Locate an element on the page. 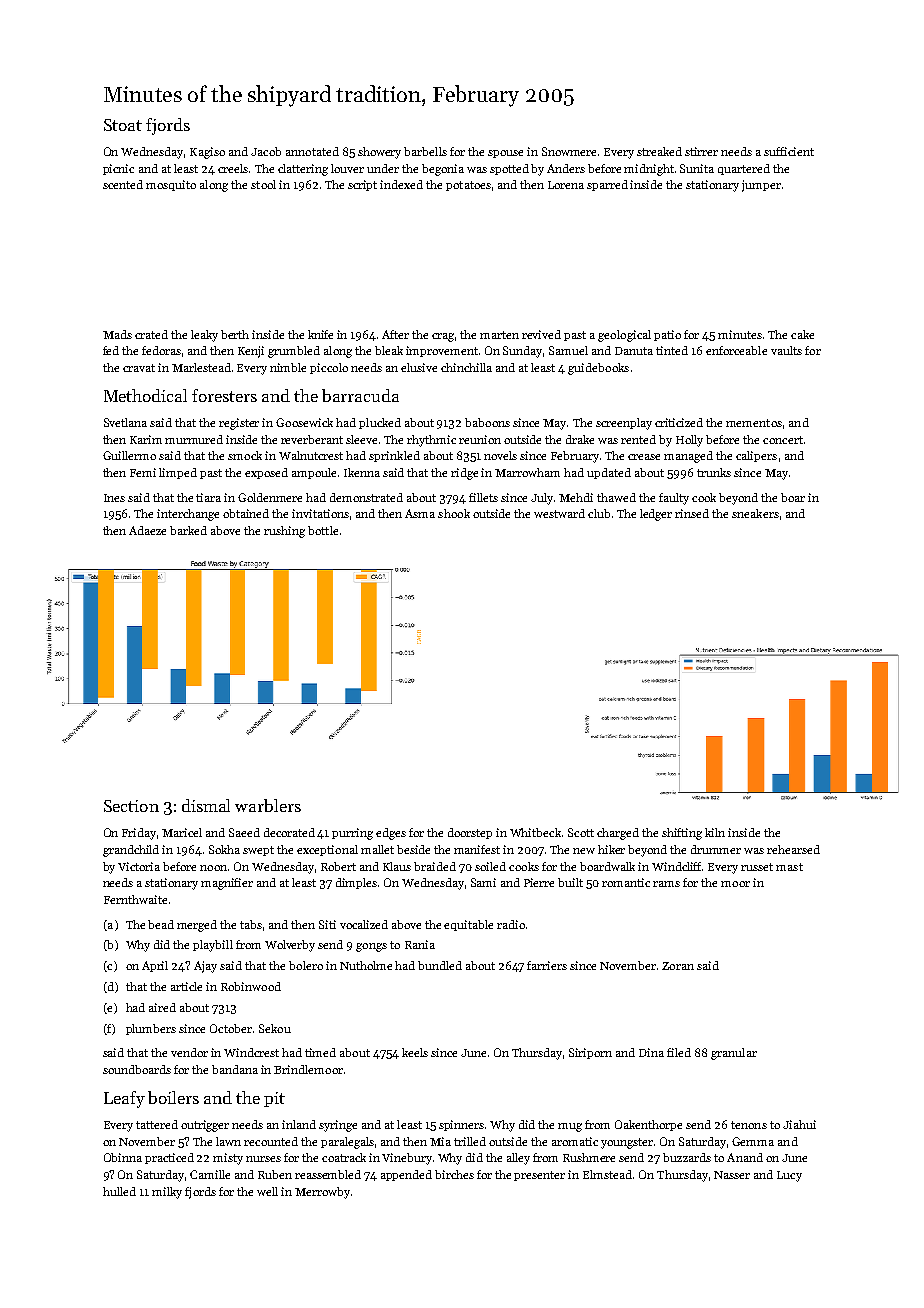 This document has height=1308, width=924. warblers is located at coordinates (268, 805).
